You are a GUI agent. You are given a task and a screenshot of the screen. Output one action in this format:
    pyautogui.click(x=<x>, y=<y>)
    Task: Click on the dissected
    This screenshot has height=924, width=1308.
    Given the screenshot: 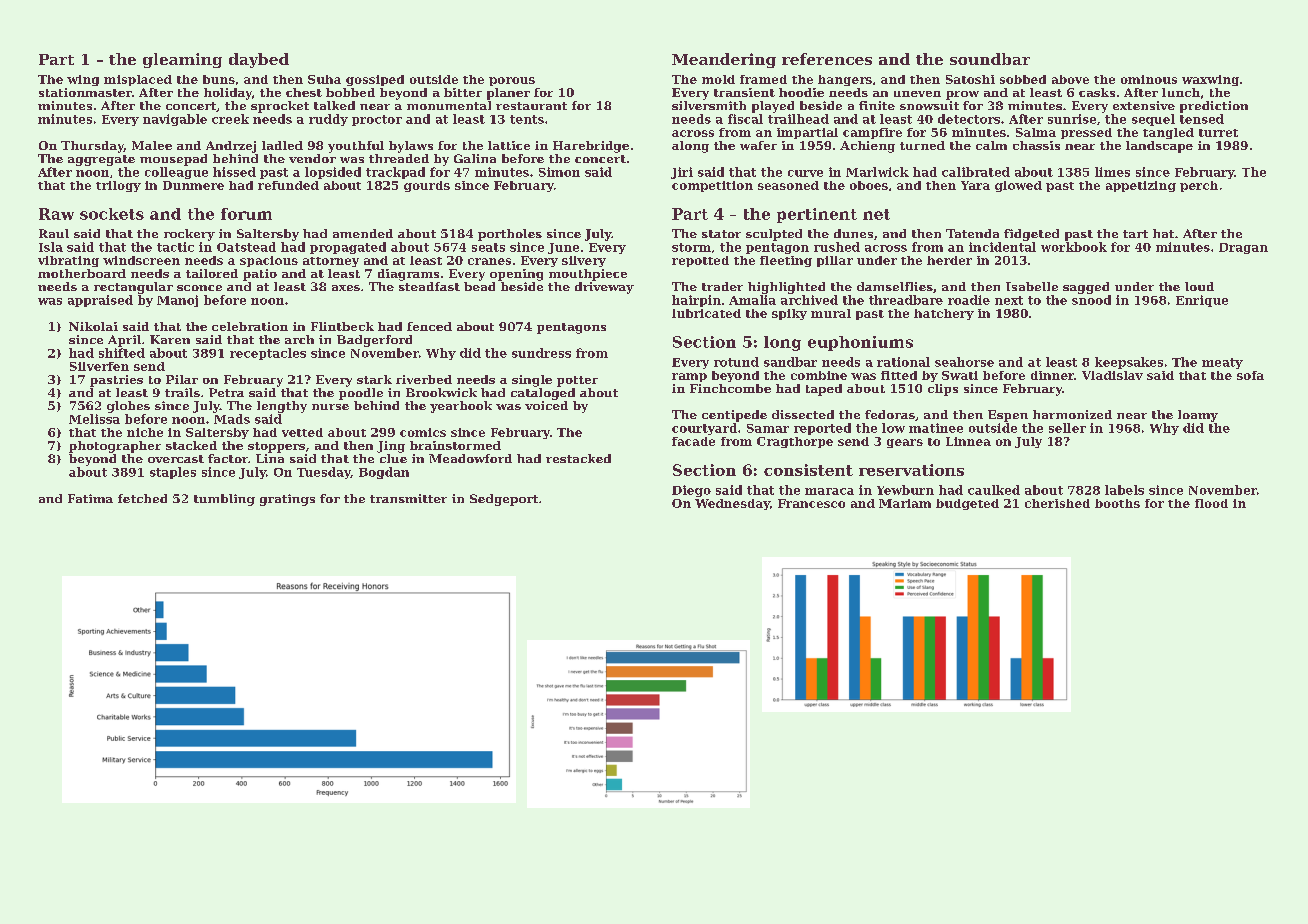 What is the action you would take?
    pyautogui.click(x=803, y=414)
